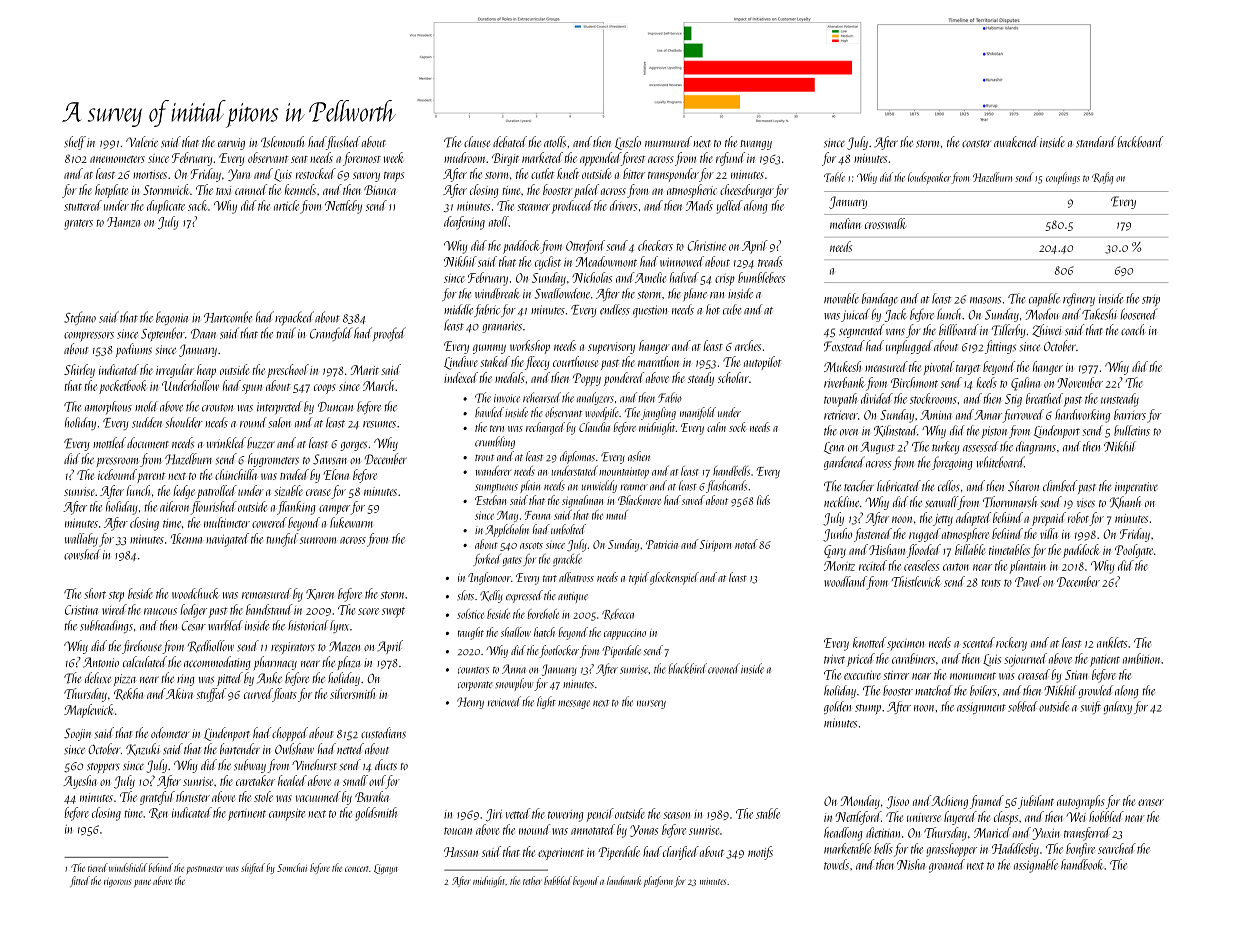 This screenshot has width=1233, height=952. Describe the element at coordinates (101, 662) in the screenshot. I see `Antonio` at that location.
